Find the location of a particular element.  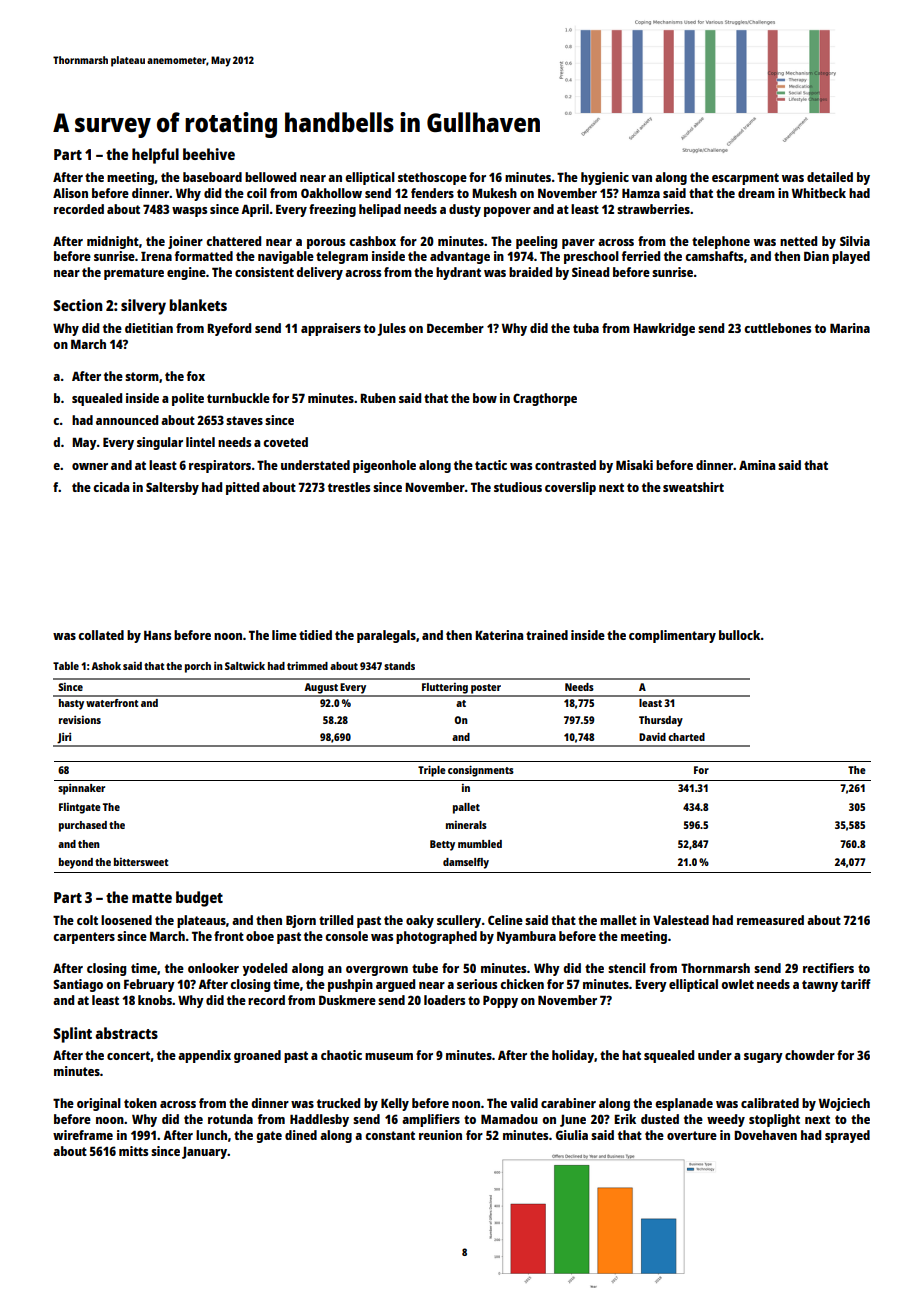

reunion is located at coordinates (440, 1135).
